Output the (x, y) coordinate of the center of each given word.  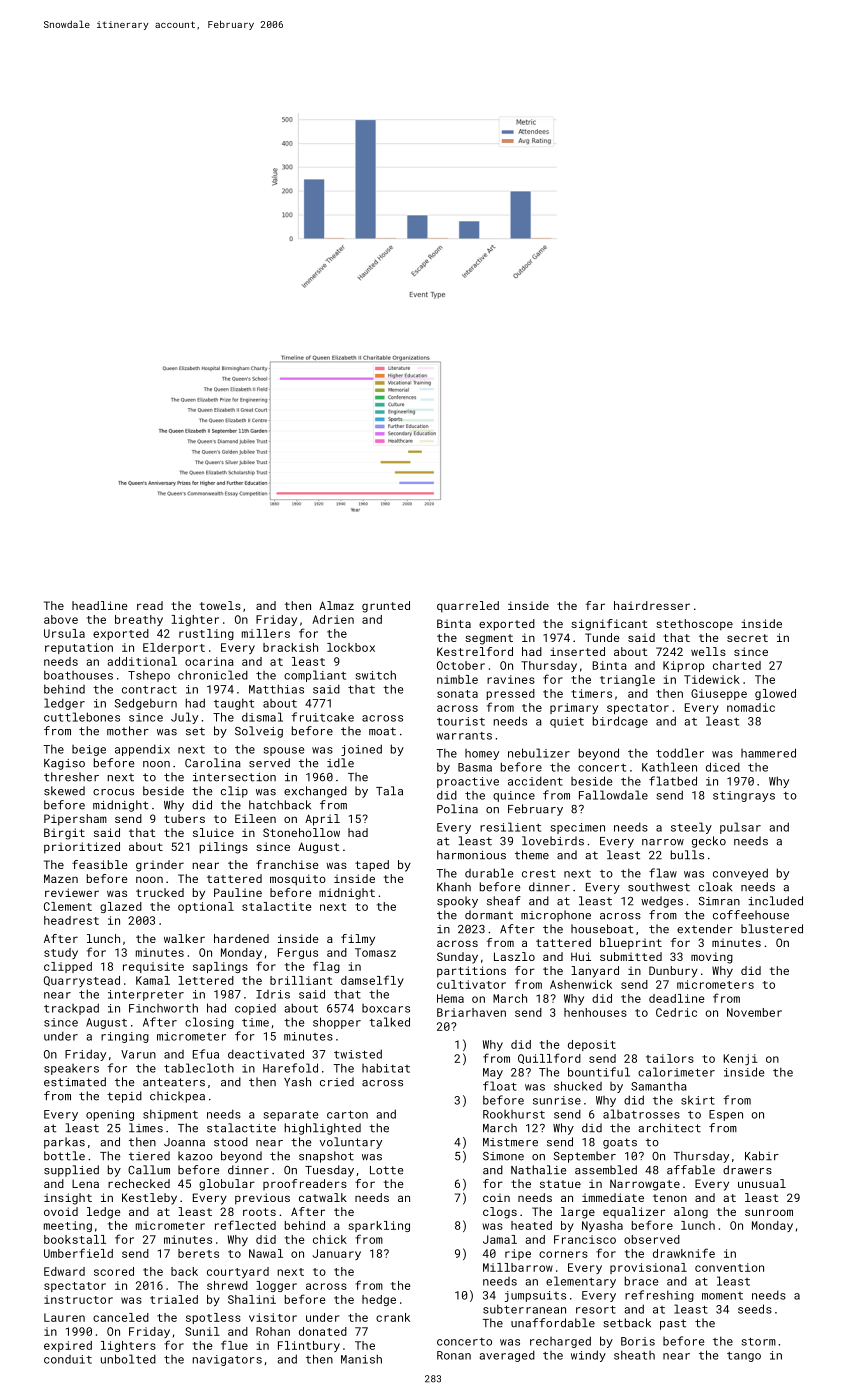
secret (747, 638)
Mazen (61, 878)
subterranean (524, 1309)
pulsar (740, 828)
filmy (358, 940)
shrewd (227, 1285)
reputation (79, 648)
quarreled (468, 607)
